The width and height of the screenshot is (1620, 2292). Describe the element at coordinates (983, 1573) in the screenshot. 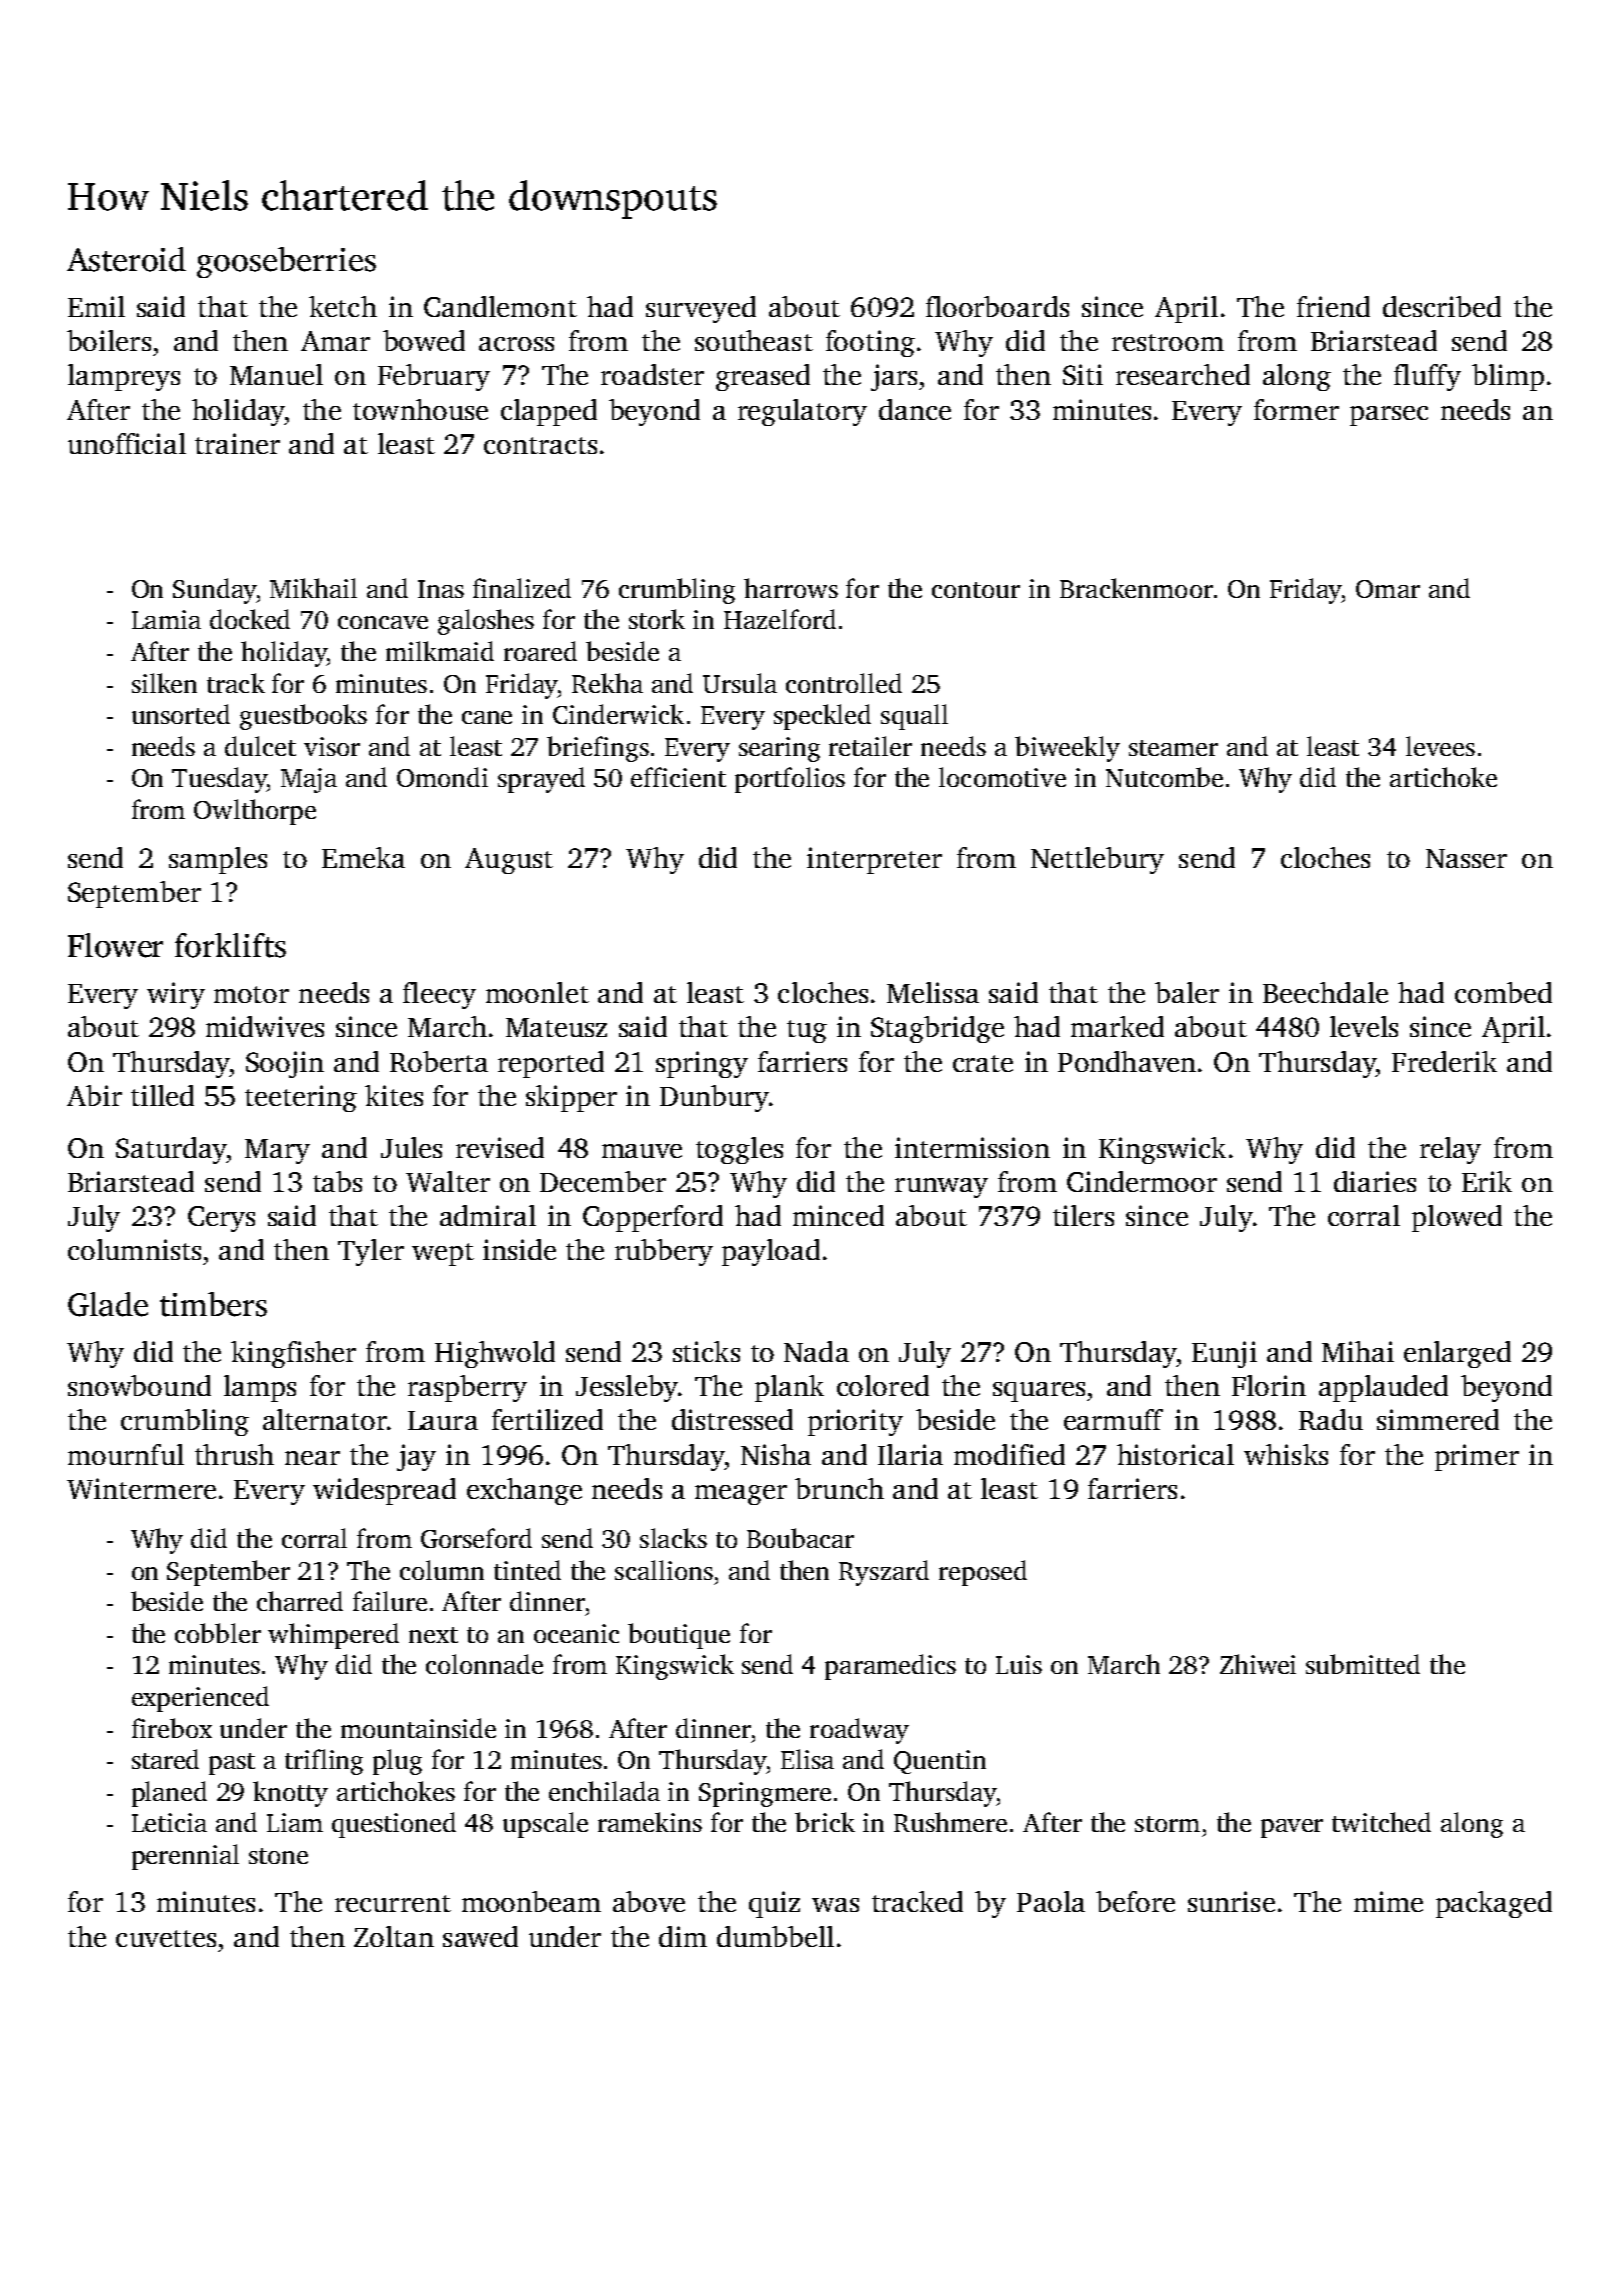

I see `reposed` at that location.
